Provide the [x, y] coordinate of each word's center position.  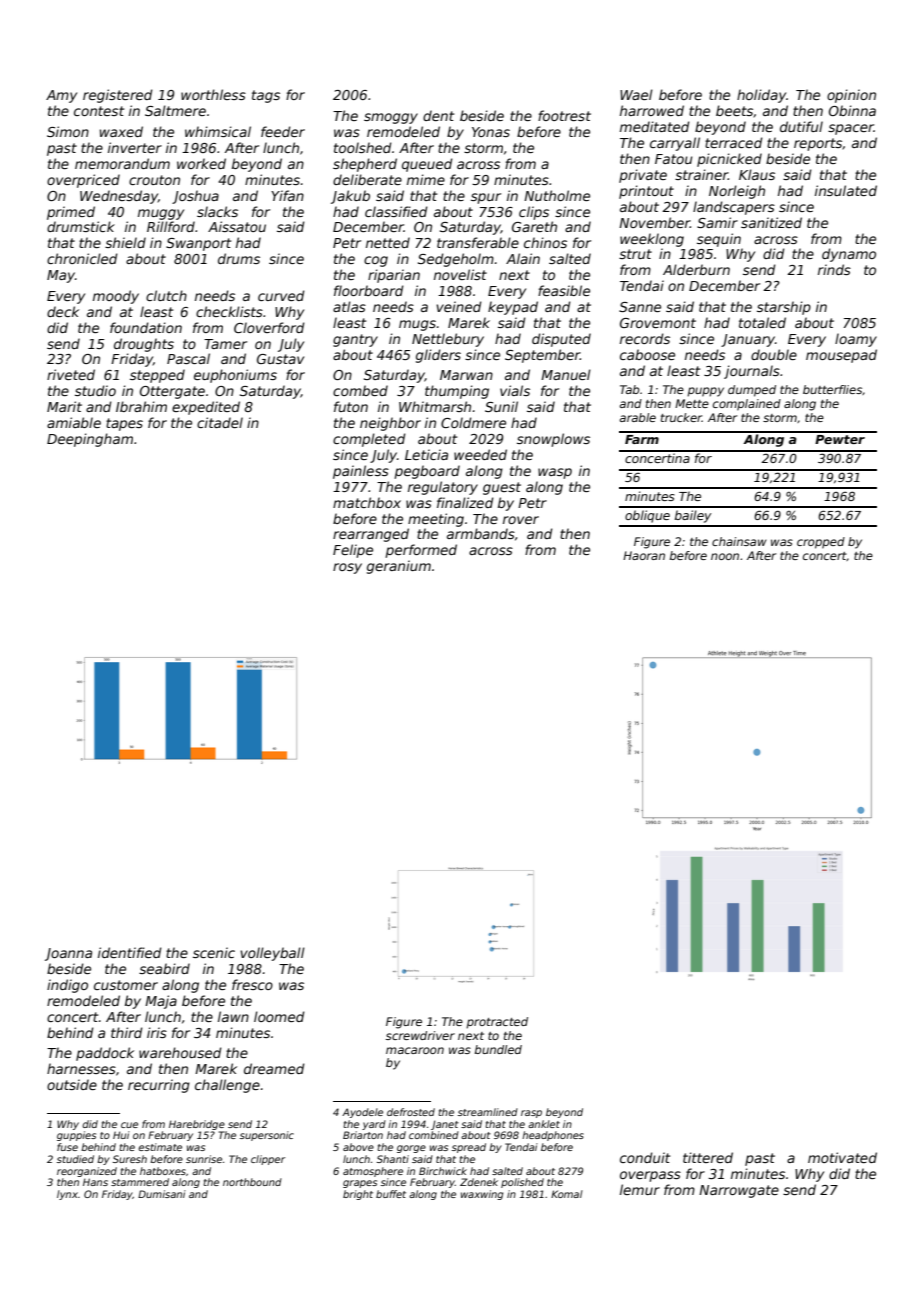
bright [358, 1195]
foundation [146, 327]
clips [534, 213]
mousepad [841, 356]
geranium [399, 567]
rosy [347, 568]
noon [725, 556]
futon [351, 406]
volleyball [272, 954]
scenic [214, 952]
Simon [68, 131]
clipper [268, 1160]
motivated [842, 1157]
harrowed [652, 110]
